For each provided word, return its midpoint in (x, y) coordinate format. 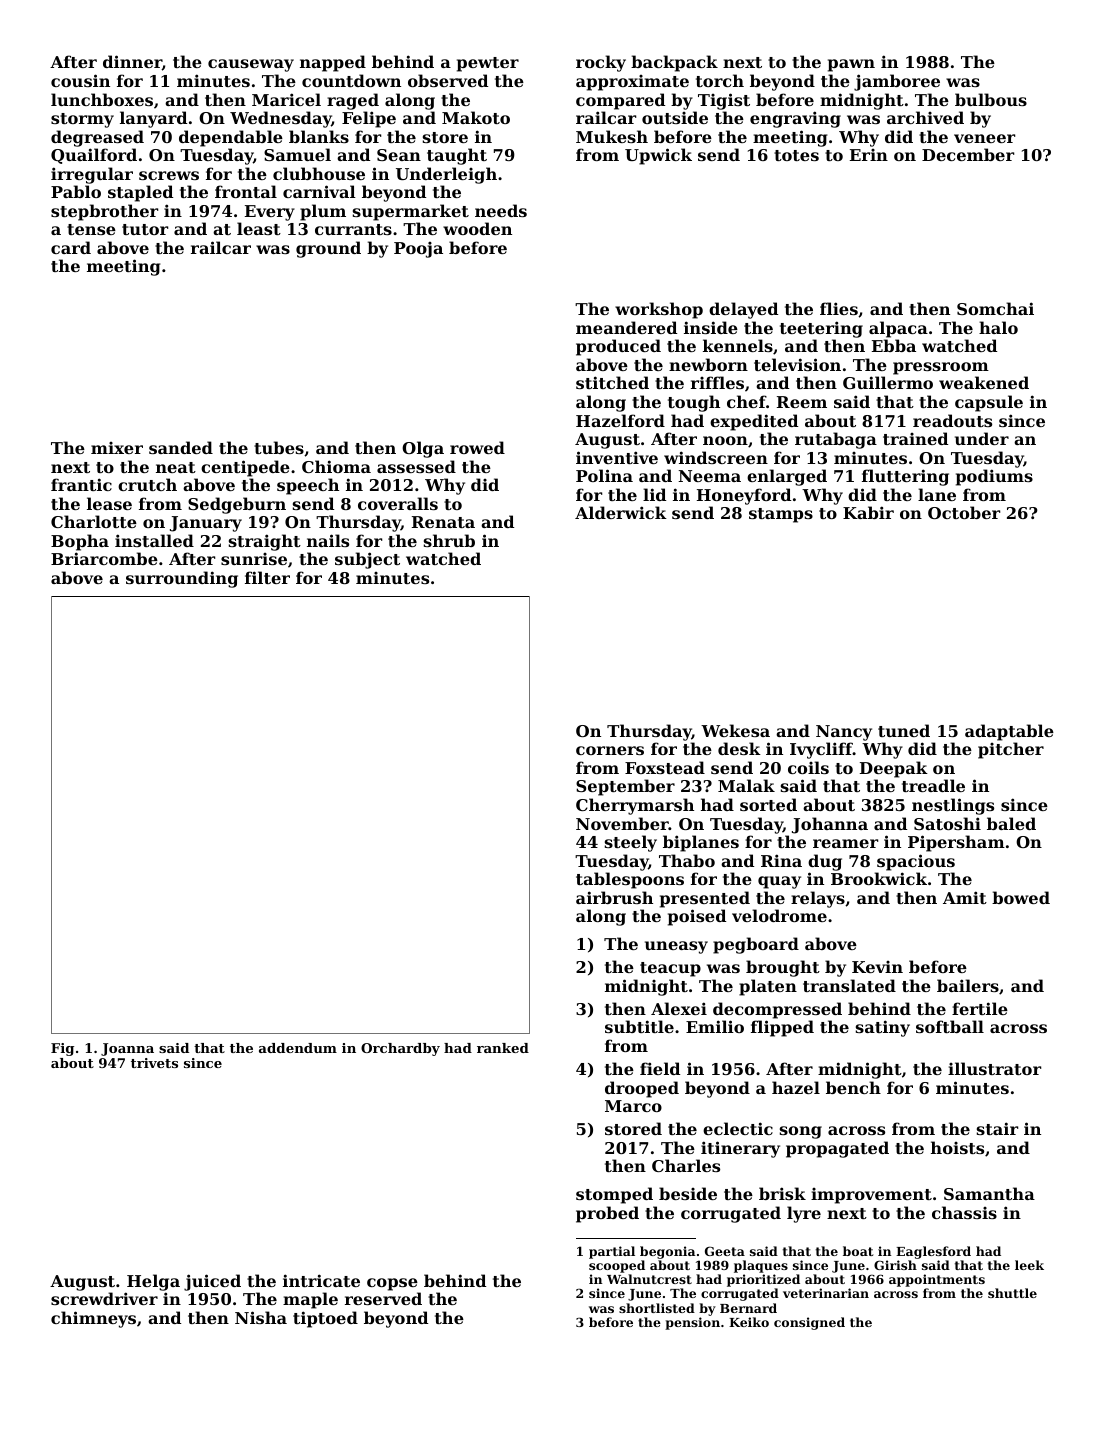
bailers (968, 985)
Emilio (715, 1026)
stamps (781, 515)
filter (267, 577)
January (206, 524)
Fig (62, 1049)
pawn (851, 65)
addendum (298, 1048)
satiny (883, 1028)
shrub (449, 540)
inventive (617, 457)
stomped (614, 1195)
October (964, 512)
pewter (488, 64)
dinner (132, 62)
